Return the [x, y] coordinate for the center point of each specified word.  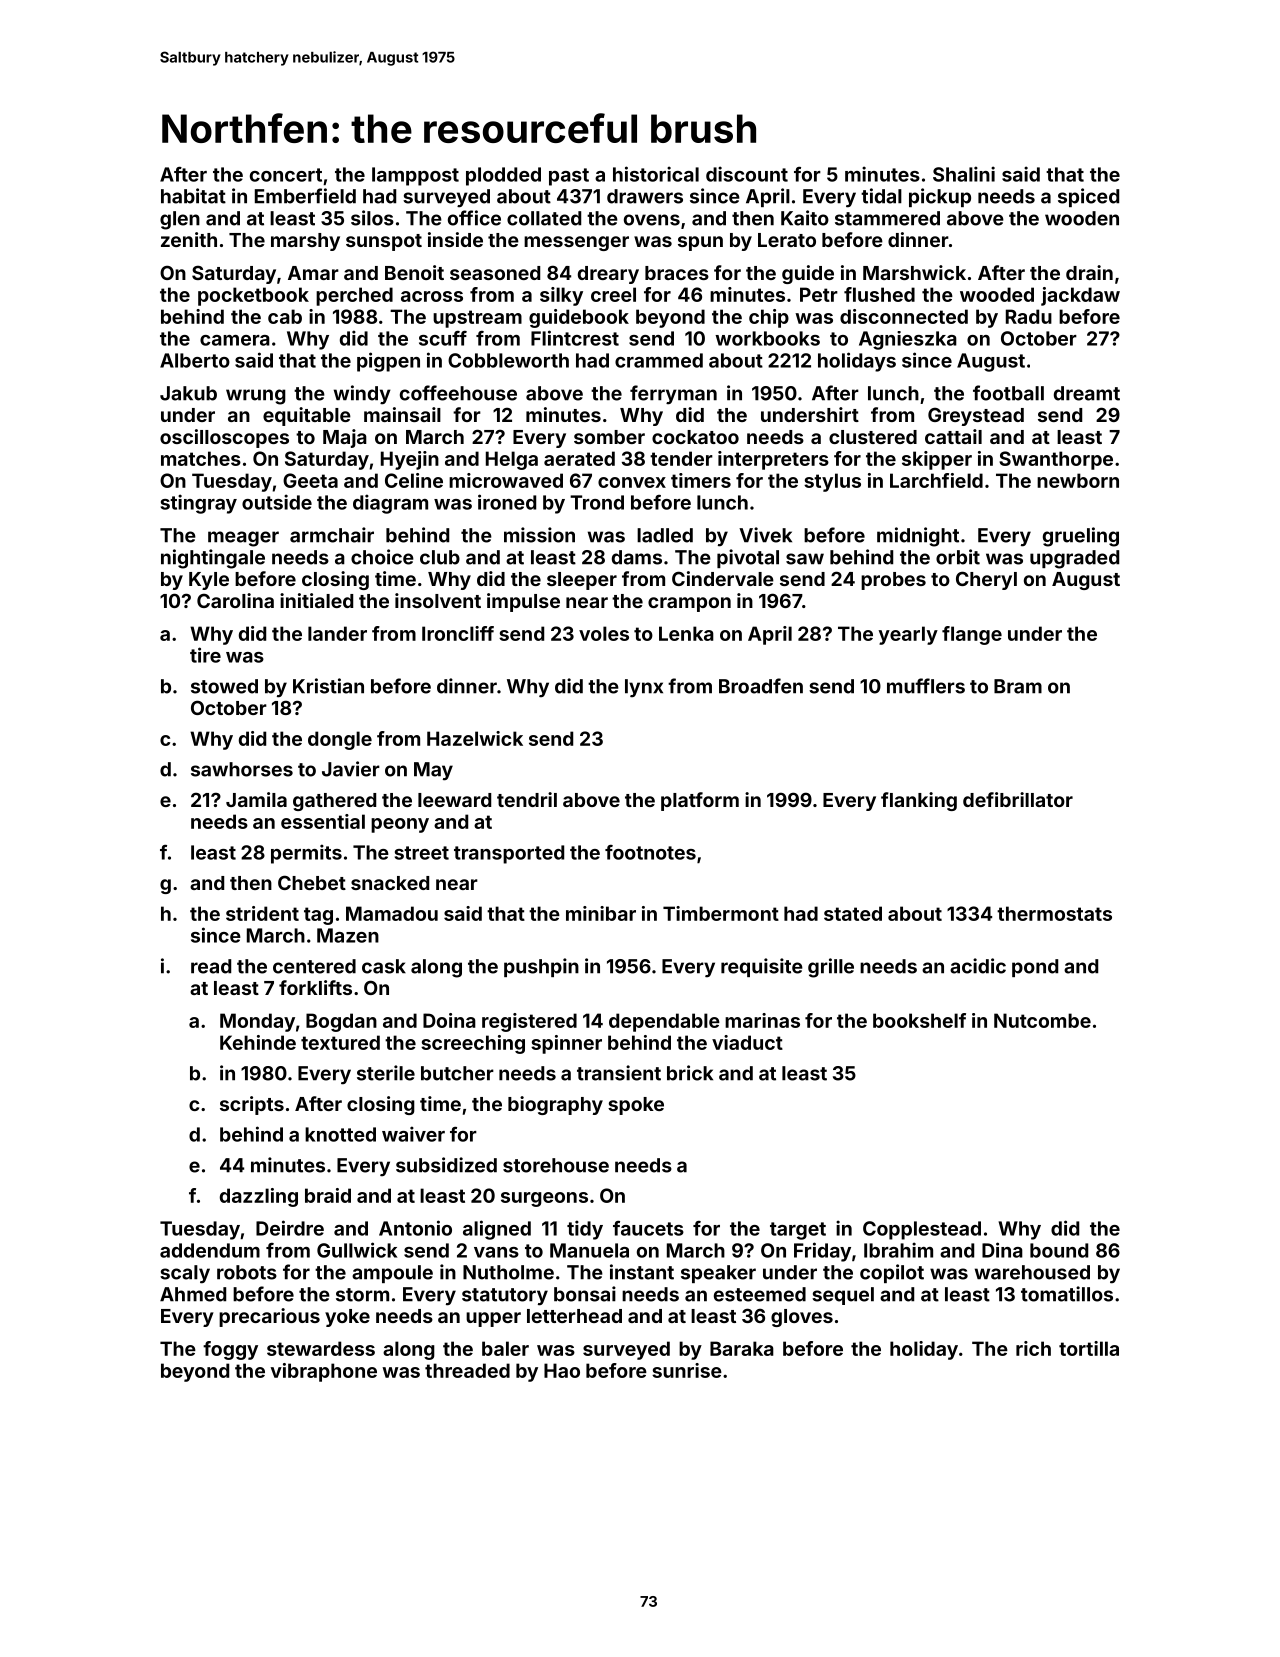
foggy [230, 1350]
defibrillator [1018, 799]
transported [509, 854]
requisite [762, 967]
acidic [978, 966]
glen [180, 220]
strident [262, 913]
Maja [345, 438]
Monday [257, 1022]
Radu [1029, 316]
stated [853, 913]
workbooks [767, 338]
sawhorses [242, 769]
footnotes [650, 852]
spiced [1088, 197]
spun [700, 243]
